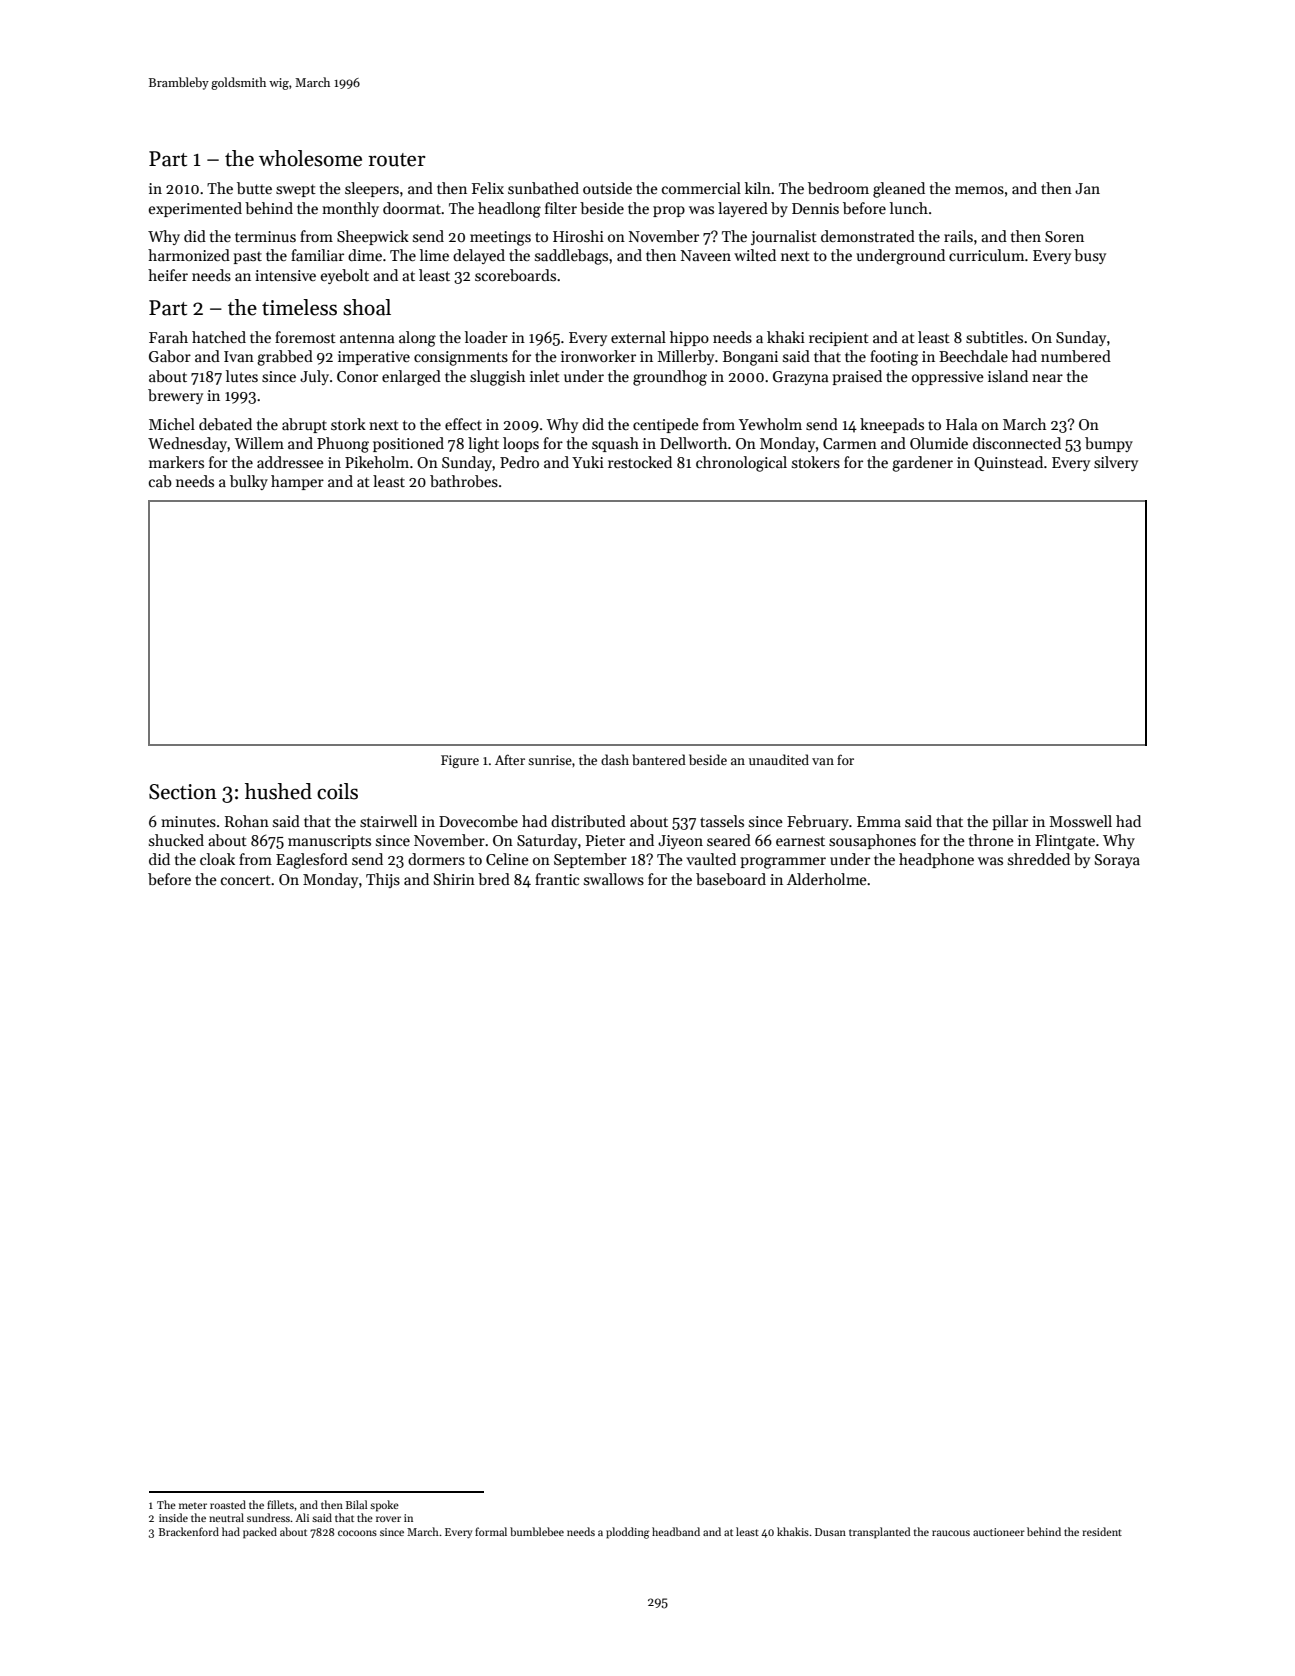  Describe the element at coordinates (615, 759) in the screenshot. I see `dash` at that location.
